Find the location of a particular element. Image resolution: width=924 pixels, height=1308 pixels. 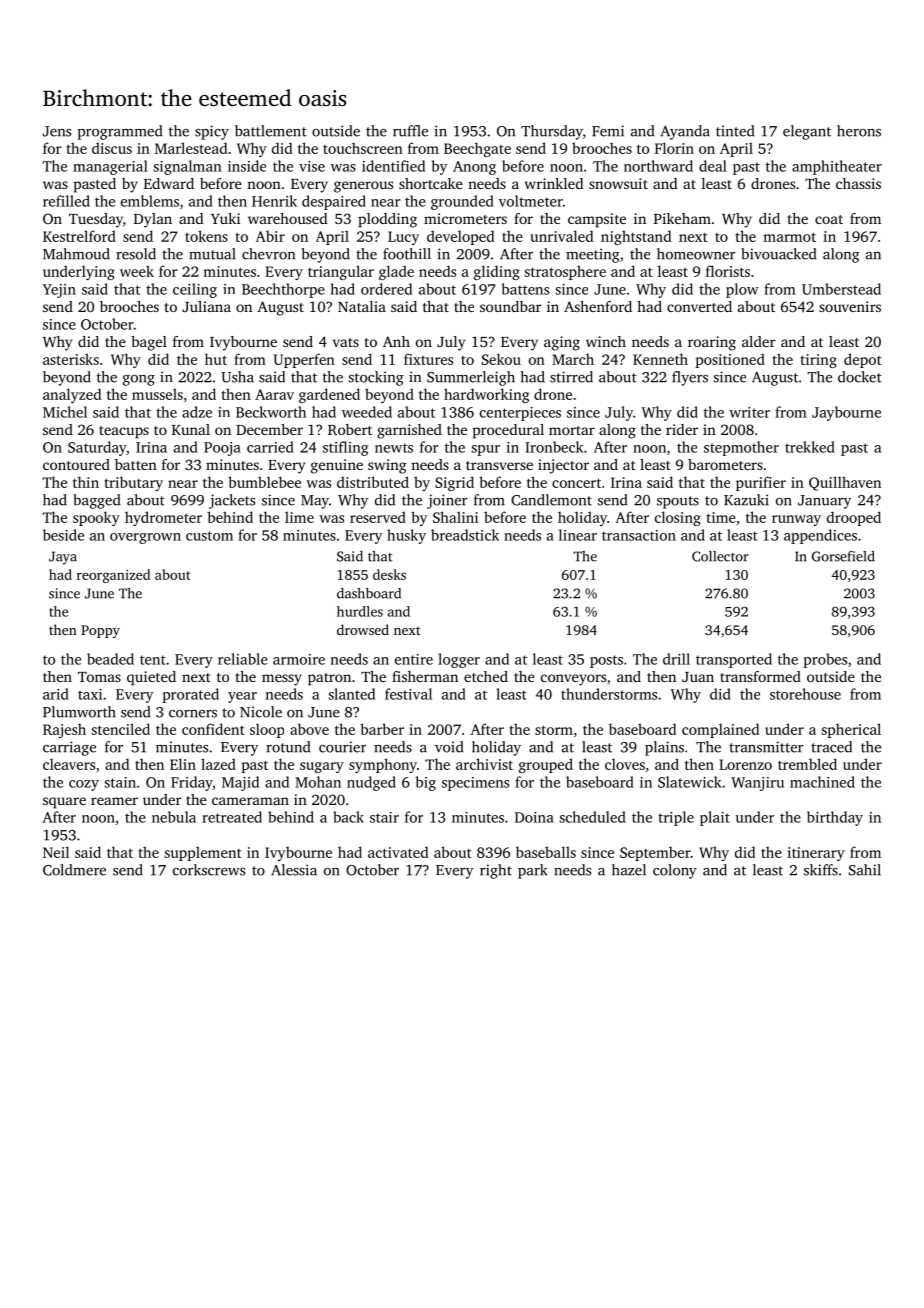

injector is located at coordinates (563, 466).
